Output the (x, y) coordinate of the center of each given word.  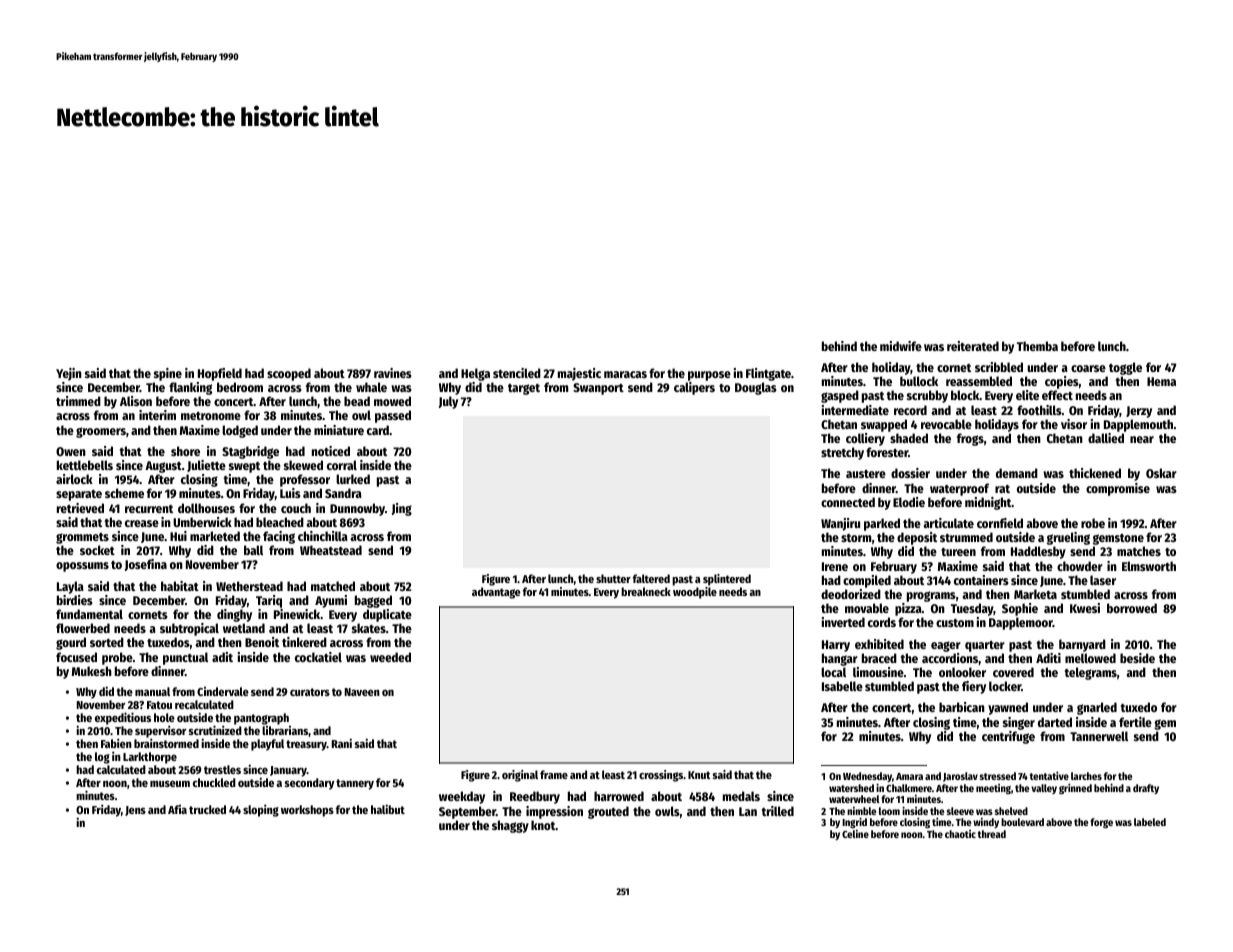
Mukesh (92, 671)
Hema (1161, 381)
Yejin (69, 374)
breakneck (646, 591)
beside (1137, 658)
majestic (579, 374)
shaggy (510, 826)
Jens (135, 811)
